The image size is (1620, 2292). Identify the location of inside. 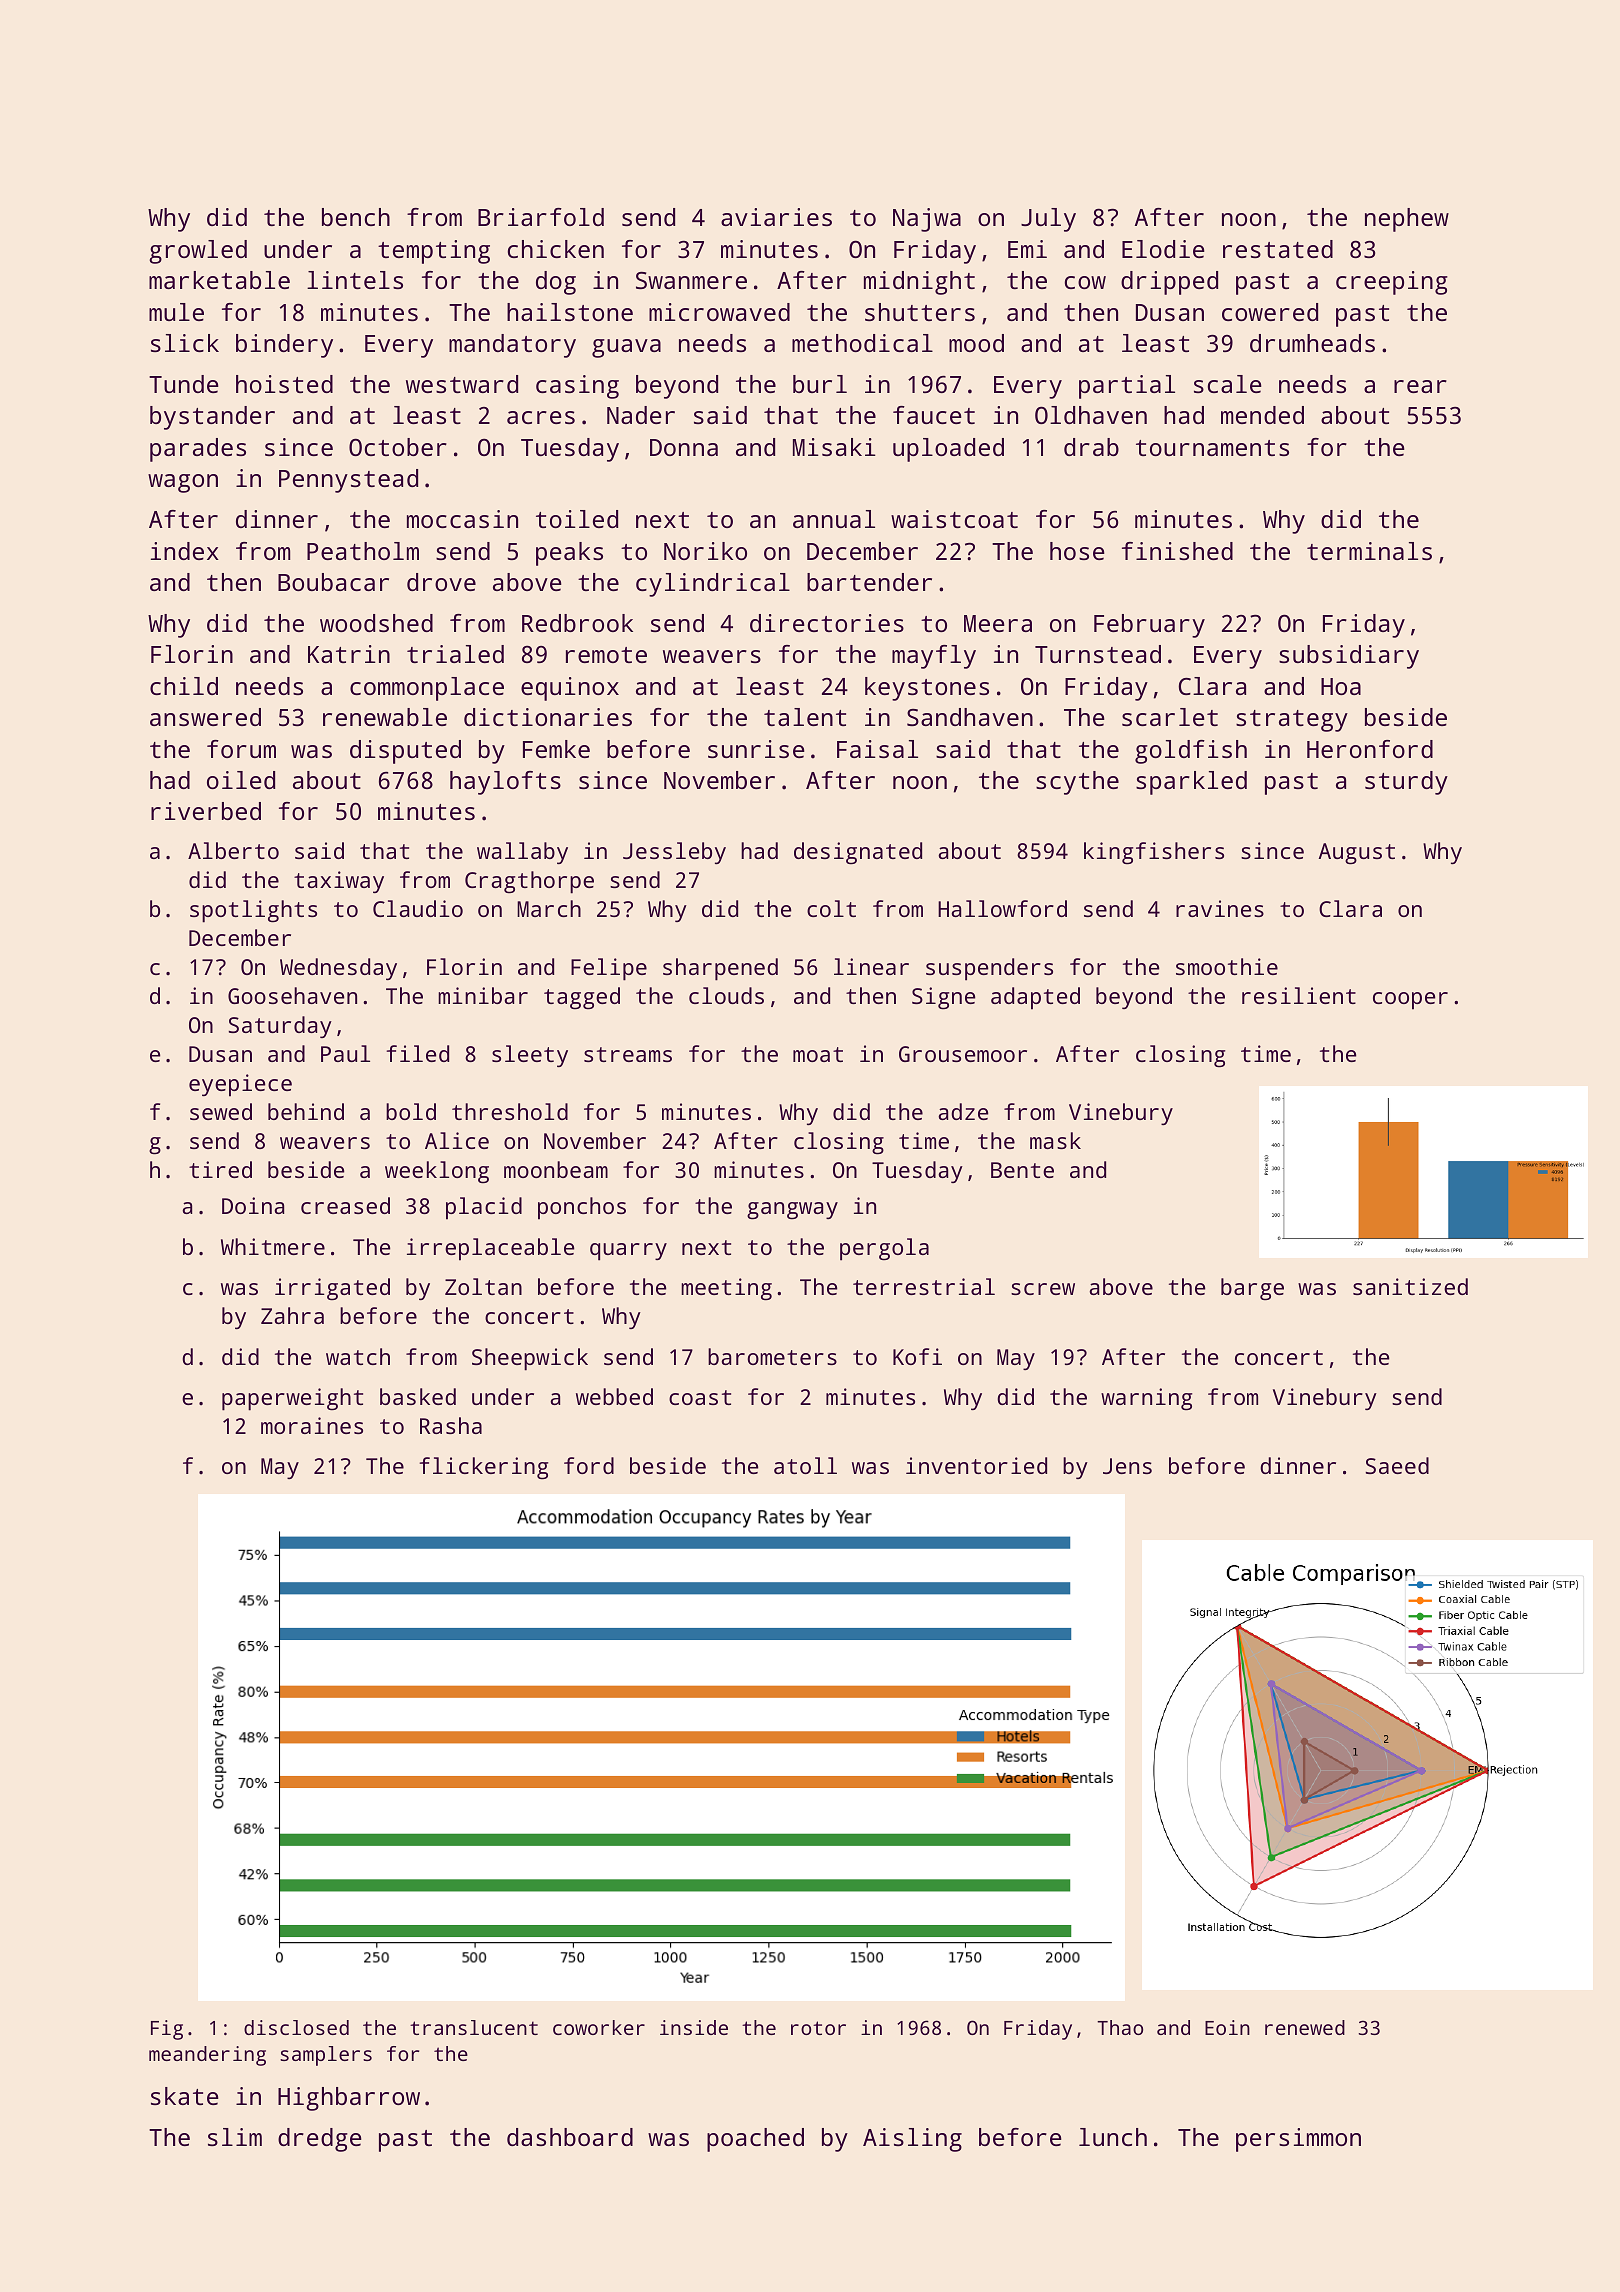
(694, 2027).
